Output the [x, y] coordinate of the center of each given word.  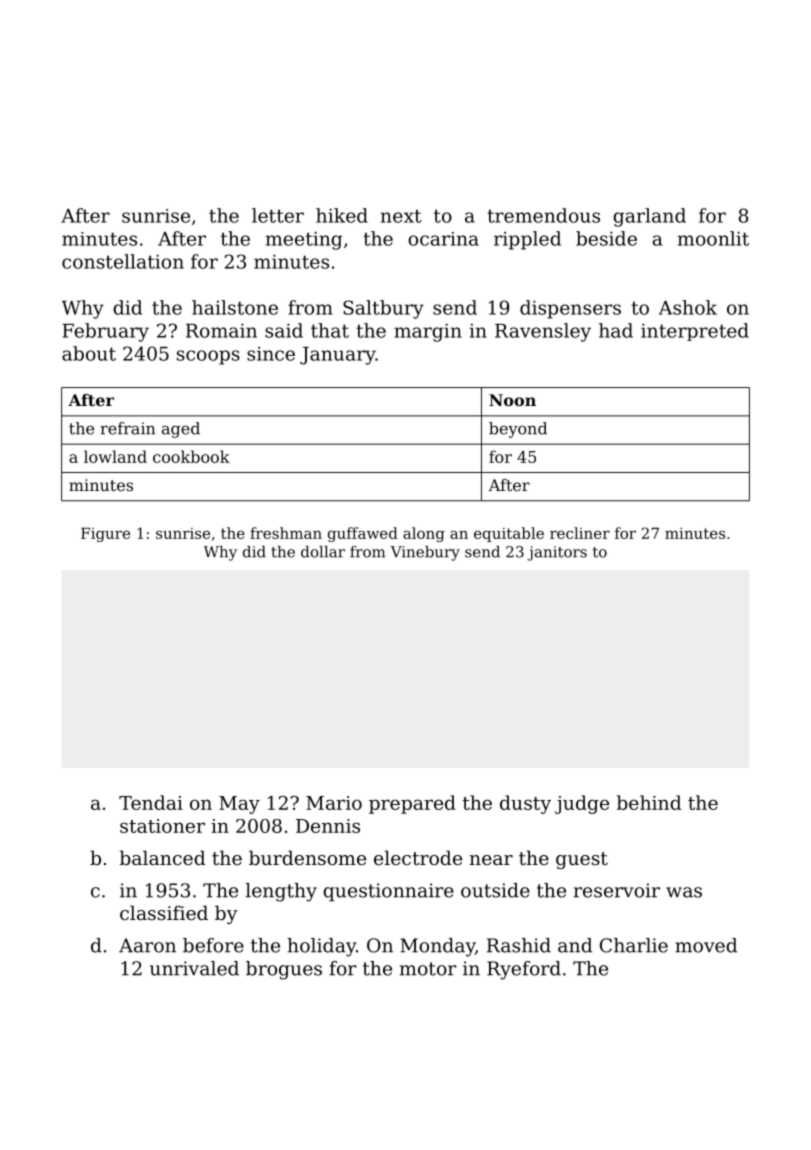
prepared [412, 804]
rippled [527, 240]
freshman [286, 533]
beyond [518, 430]
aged [181, 430]
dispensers [570, 309]
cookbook [191, 456]
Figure [105, 535]
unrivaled [194, 968]
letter [278, 215]
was [684, 892]
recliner [580, 533]
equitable [509, 534]
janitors [557, 553]
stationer [162, 826]
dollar [323, 552]
